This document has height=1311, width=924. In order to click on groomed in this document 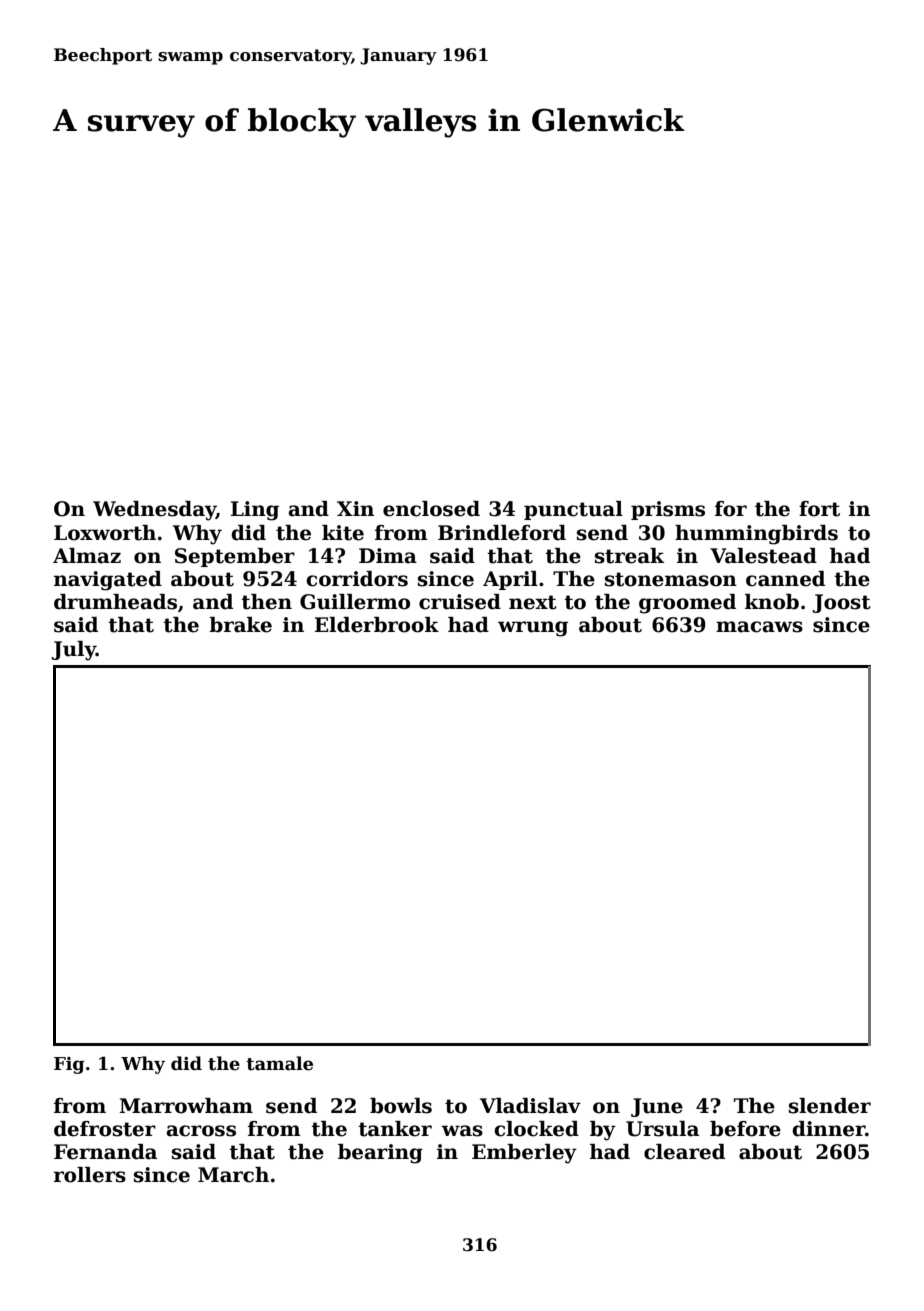, I will do `click(687, 604)`.
